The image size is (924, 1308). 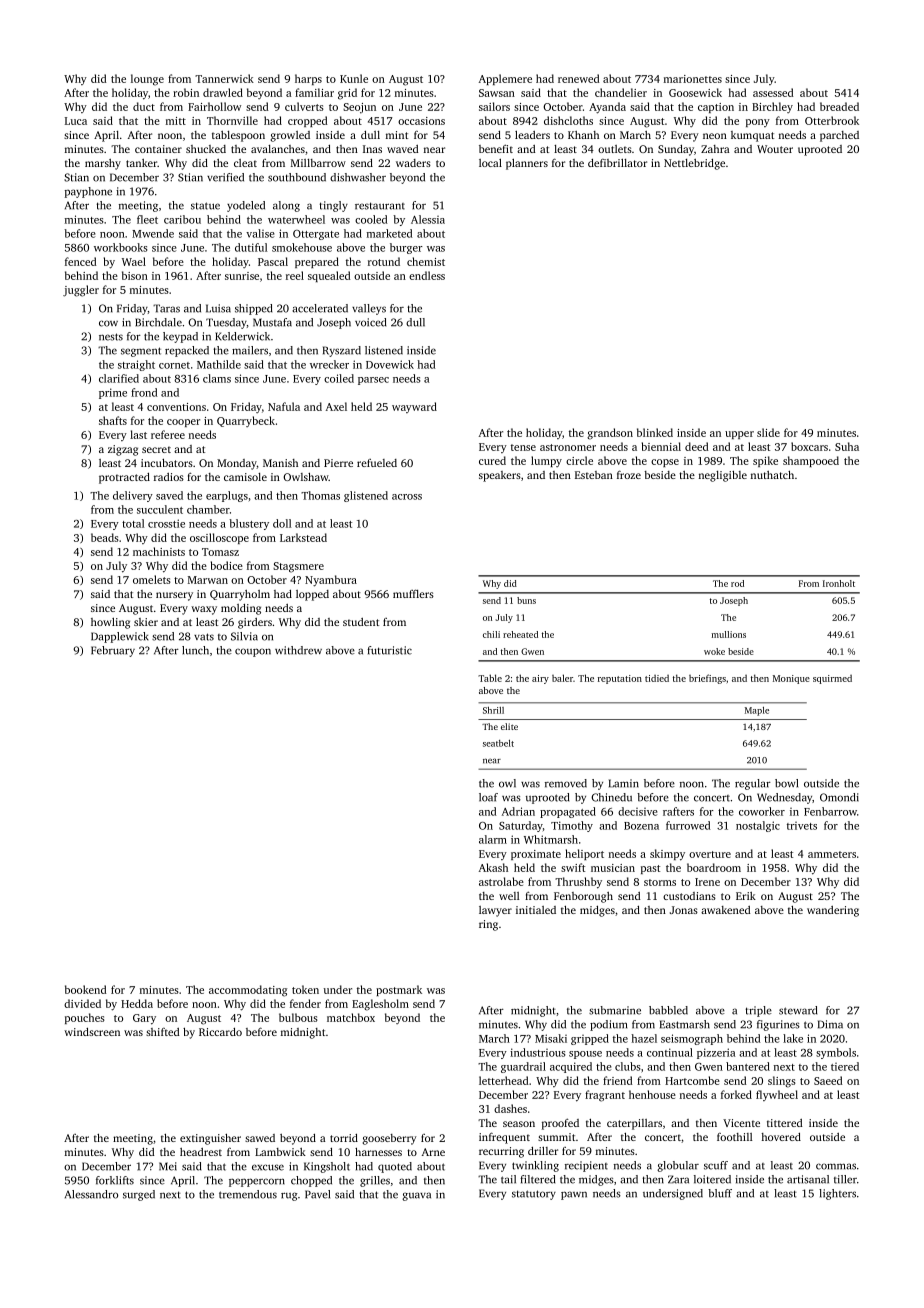 What do you see at coordinates (91, 1194) in the image?
I see `Alessandro` at bounding box center [91, 1194].
